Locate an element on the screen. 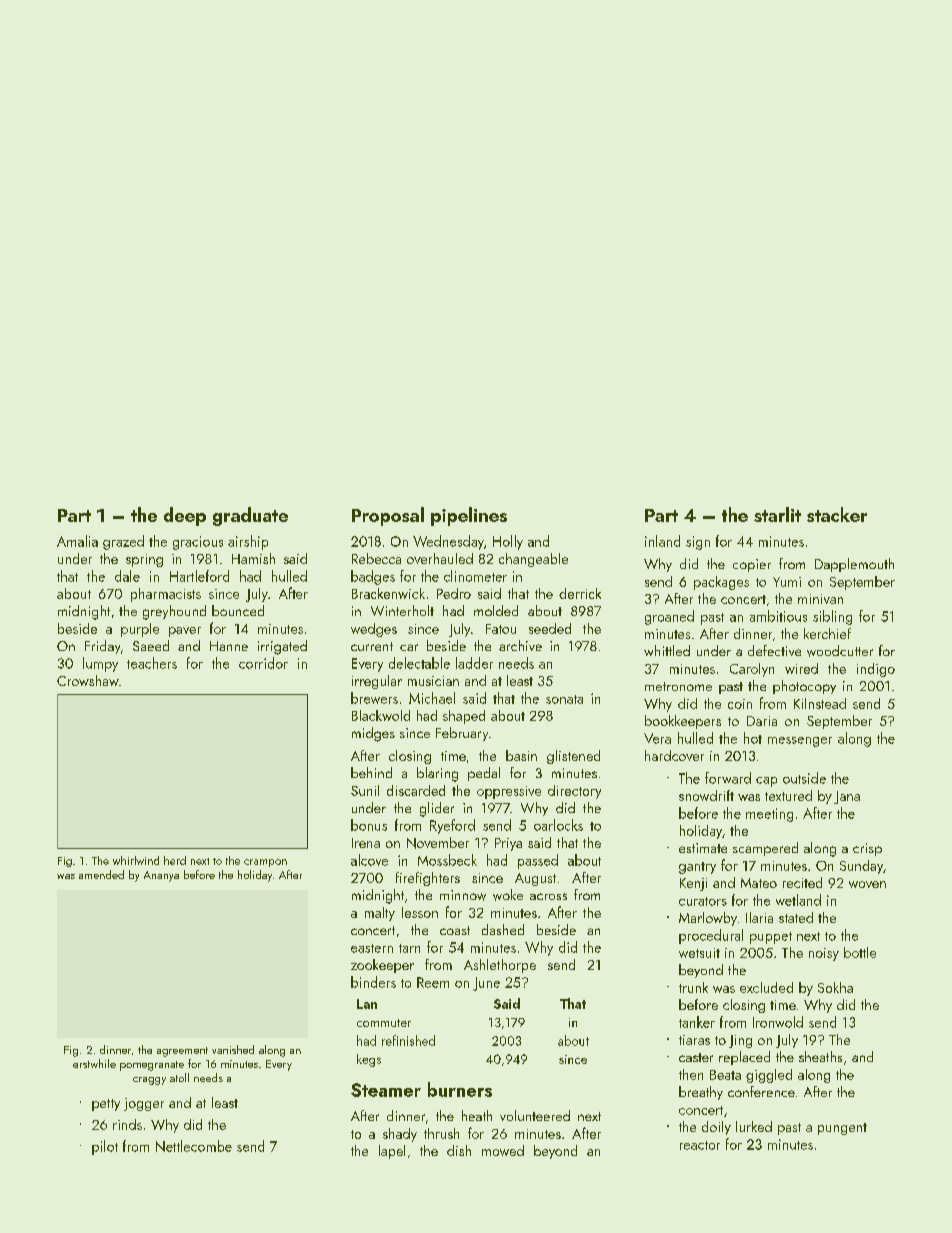 Image resolution: width=952 pixels, height=1233 pixels. Ryeford is located at coordinates (452, 826).
